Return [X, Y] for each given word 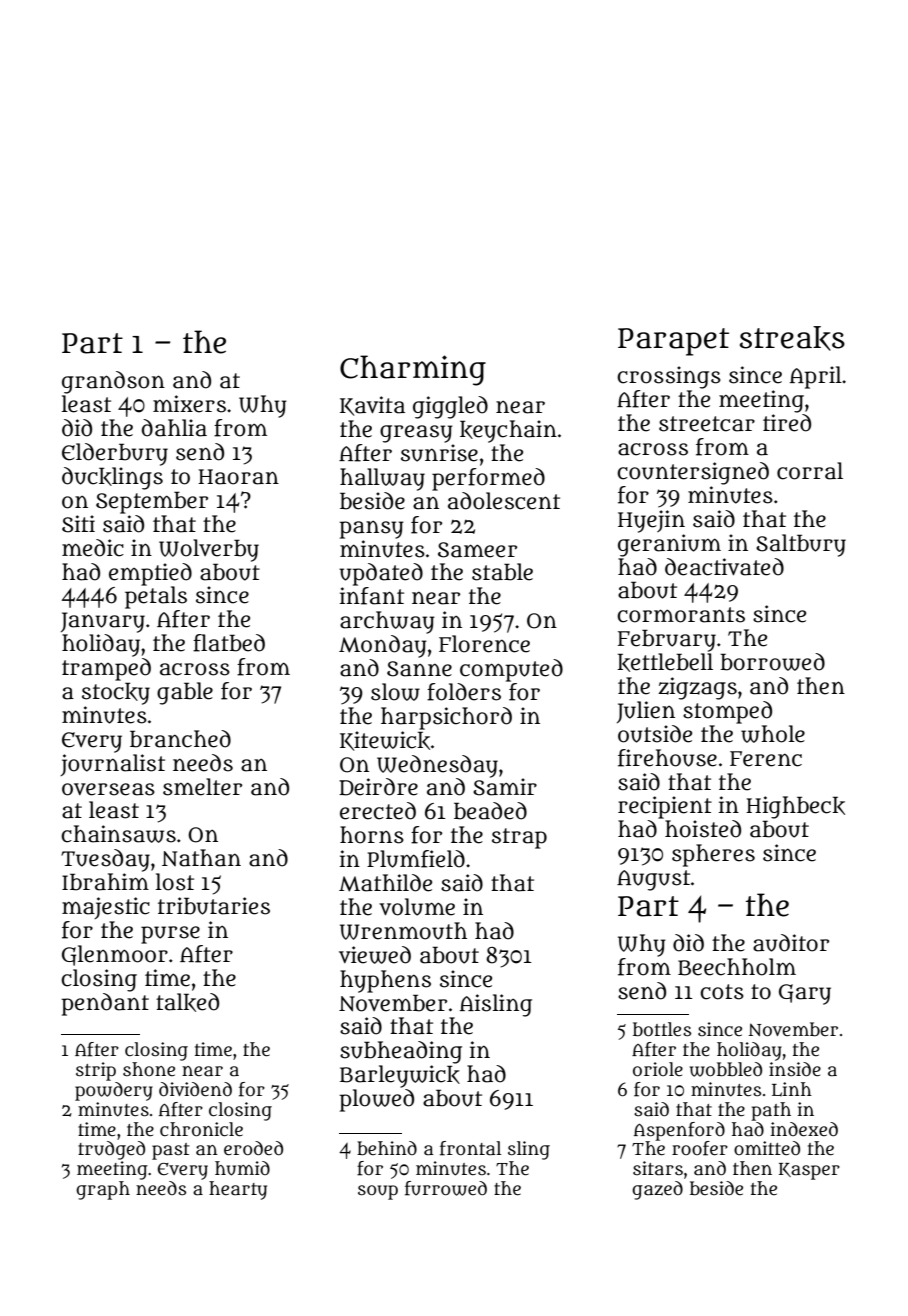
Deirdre [378, 787]
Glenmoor [115, 955]
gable [185, 693]
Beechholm [737, 967]
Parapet [673, 342]
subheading [401, 1052]
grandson [113, 382]
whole [773, 734]
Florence [484, 644]
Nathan [201, 858]
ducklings [112, 478]
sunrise [439, 453]
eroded [253, 1148]
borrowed [772, 662]
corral [810, 471]
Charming [413, 370]
